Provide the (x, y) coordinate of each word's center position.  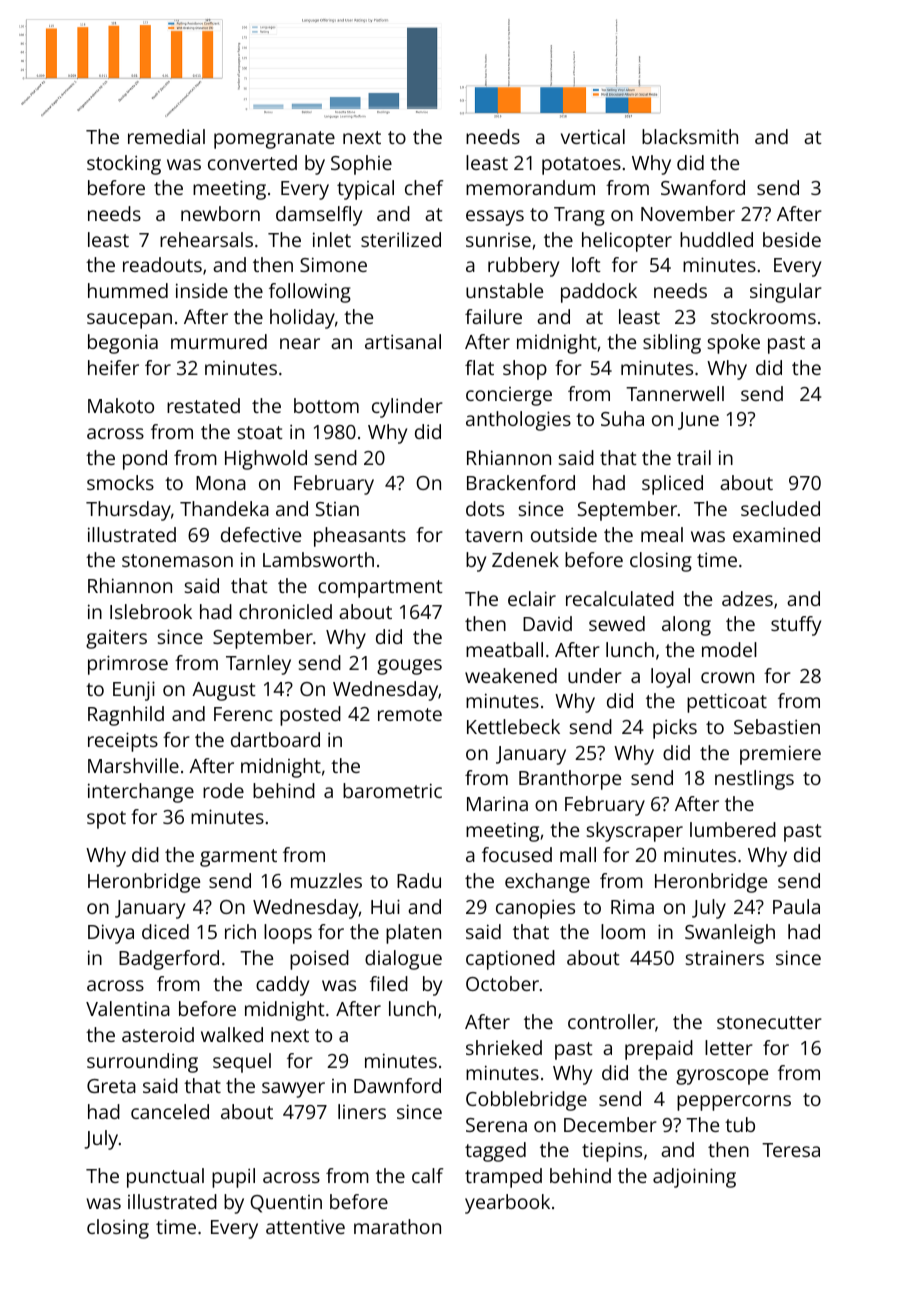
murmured (219, 341)
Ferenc (243, 714)
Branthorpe (570, 780)
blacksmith (690, 136)
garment (238, 858)
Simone (333, 264)
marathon (397, 1226)
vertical (593, 136)
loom (623, 931)
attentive (305, 1226)
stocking (124, 165)
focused (517, 854)
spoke (734, 344)
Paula (796, 906)
